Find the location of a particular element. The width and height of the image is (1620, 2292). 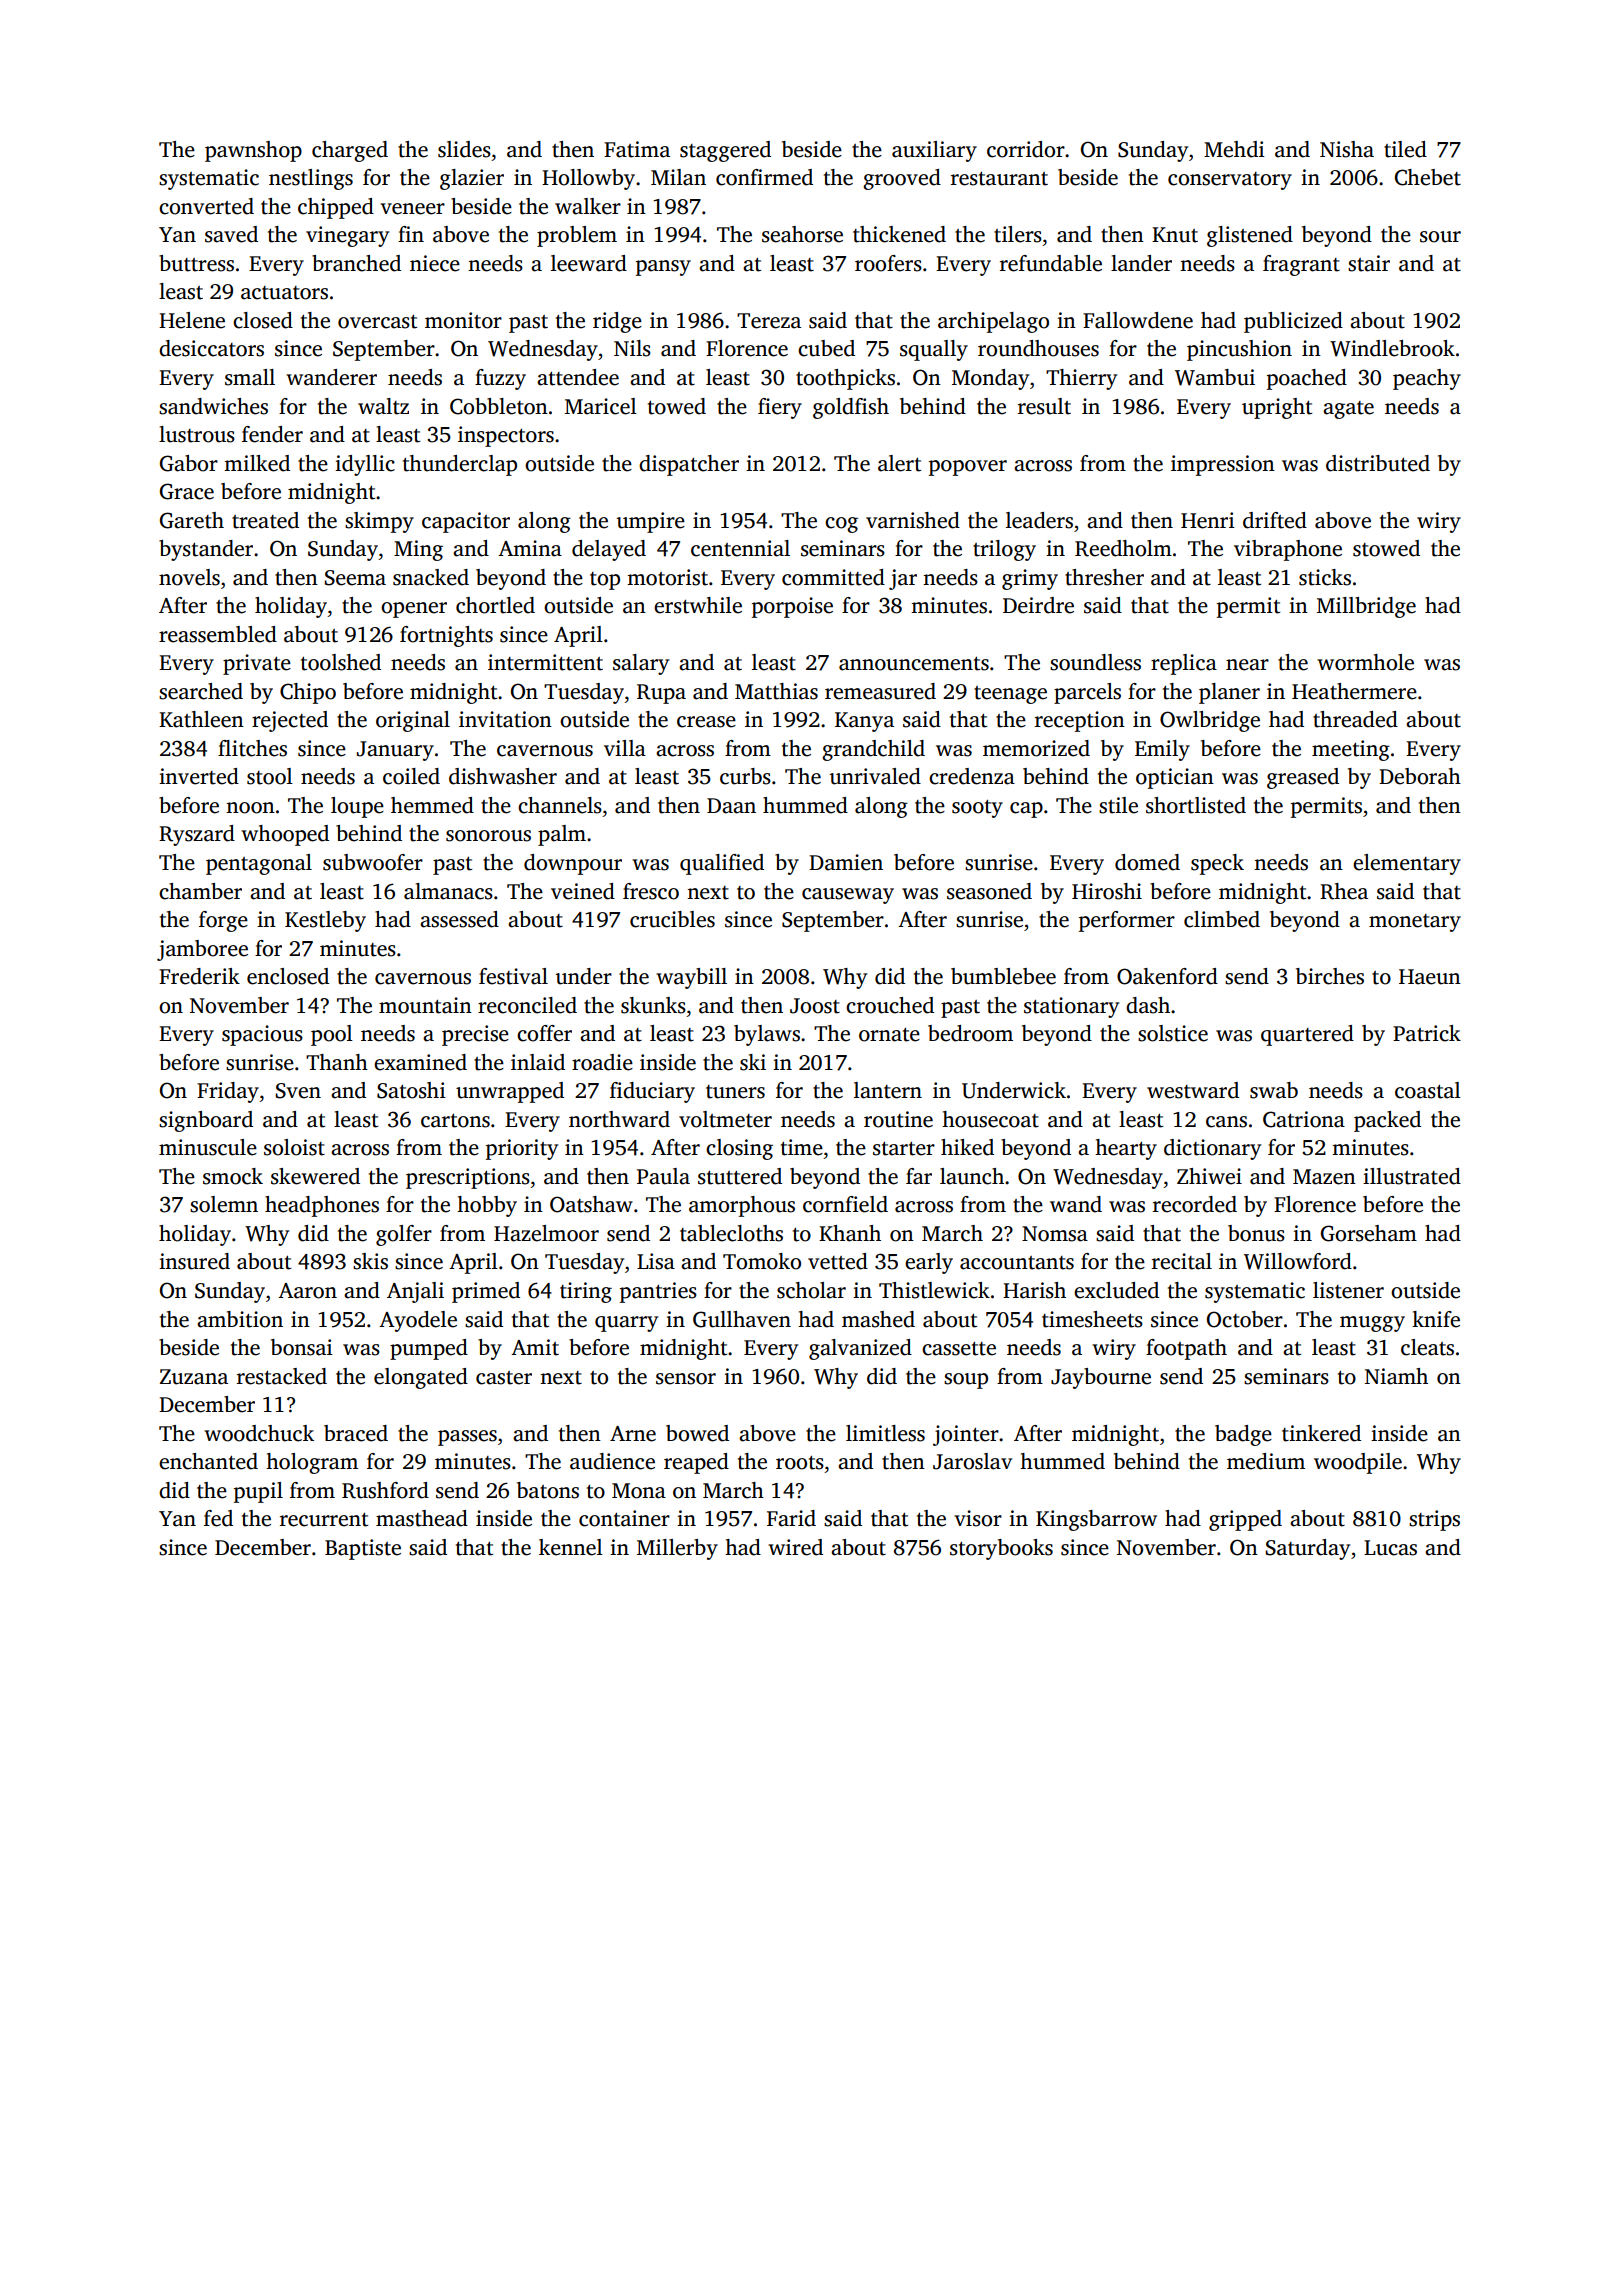

niece is located at coordinates (435, 263).
